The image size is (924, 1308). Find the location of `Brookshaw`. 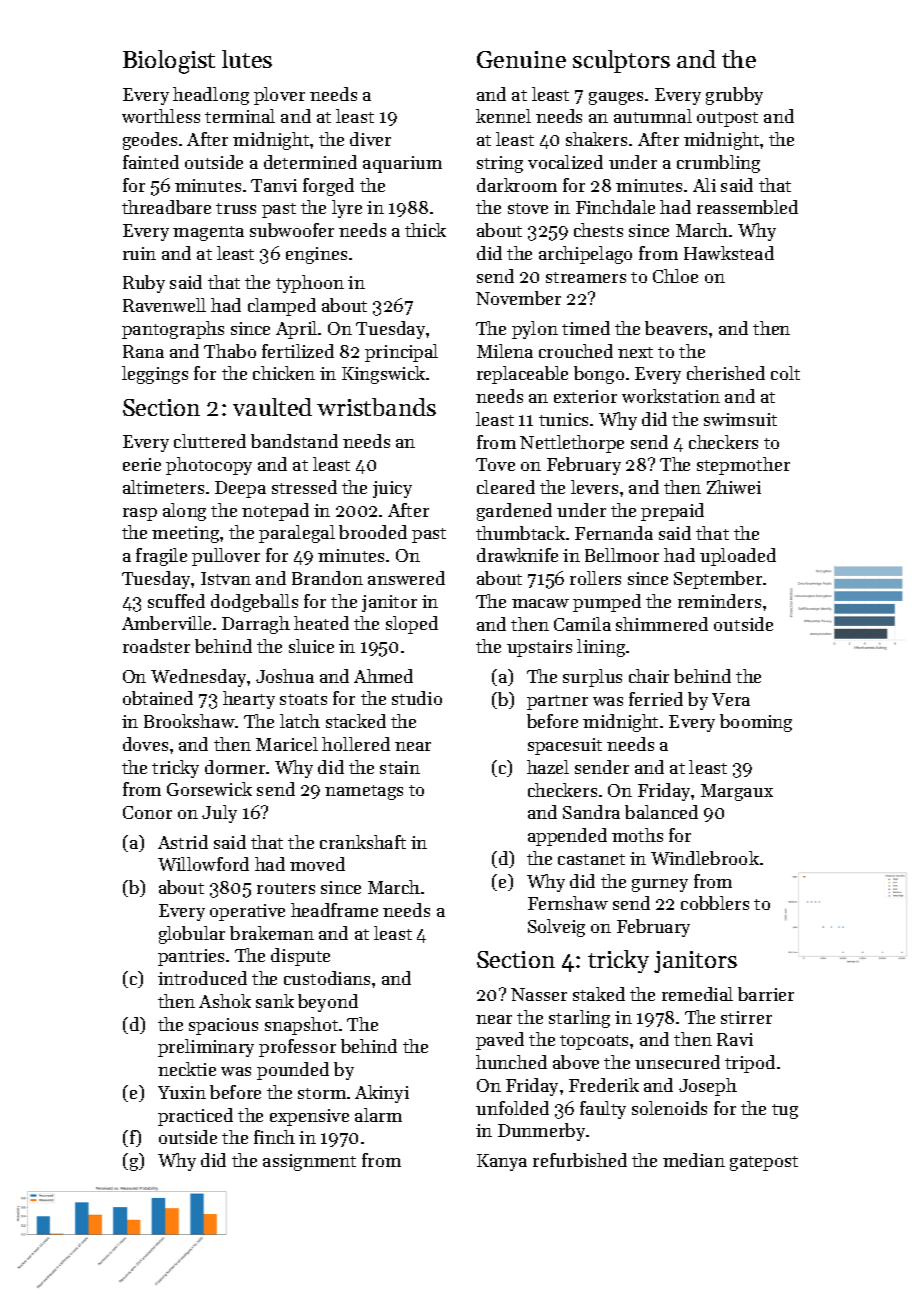

Brookshaw is located at coordinates (189, 721).
